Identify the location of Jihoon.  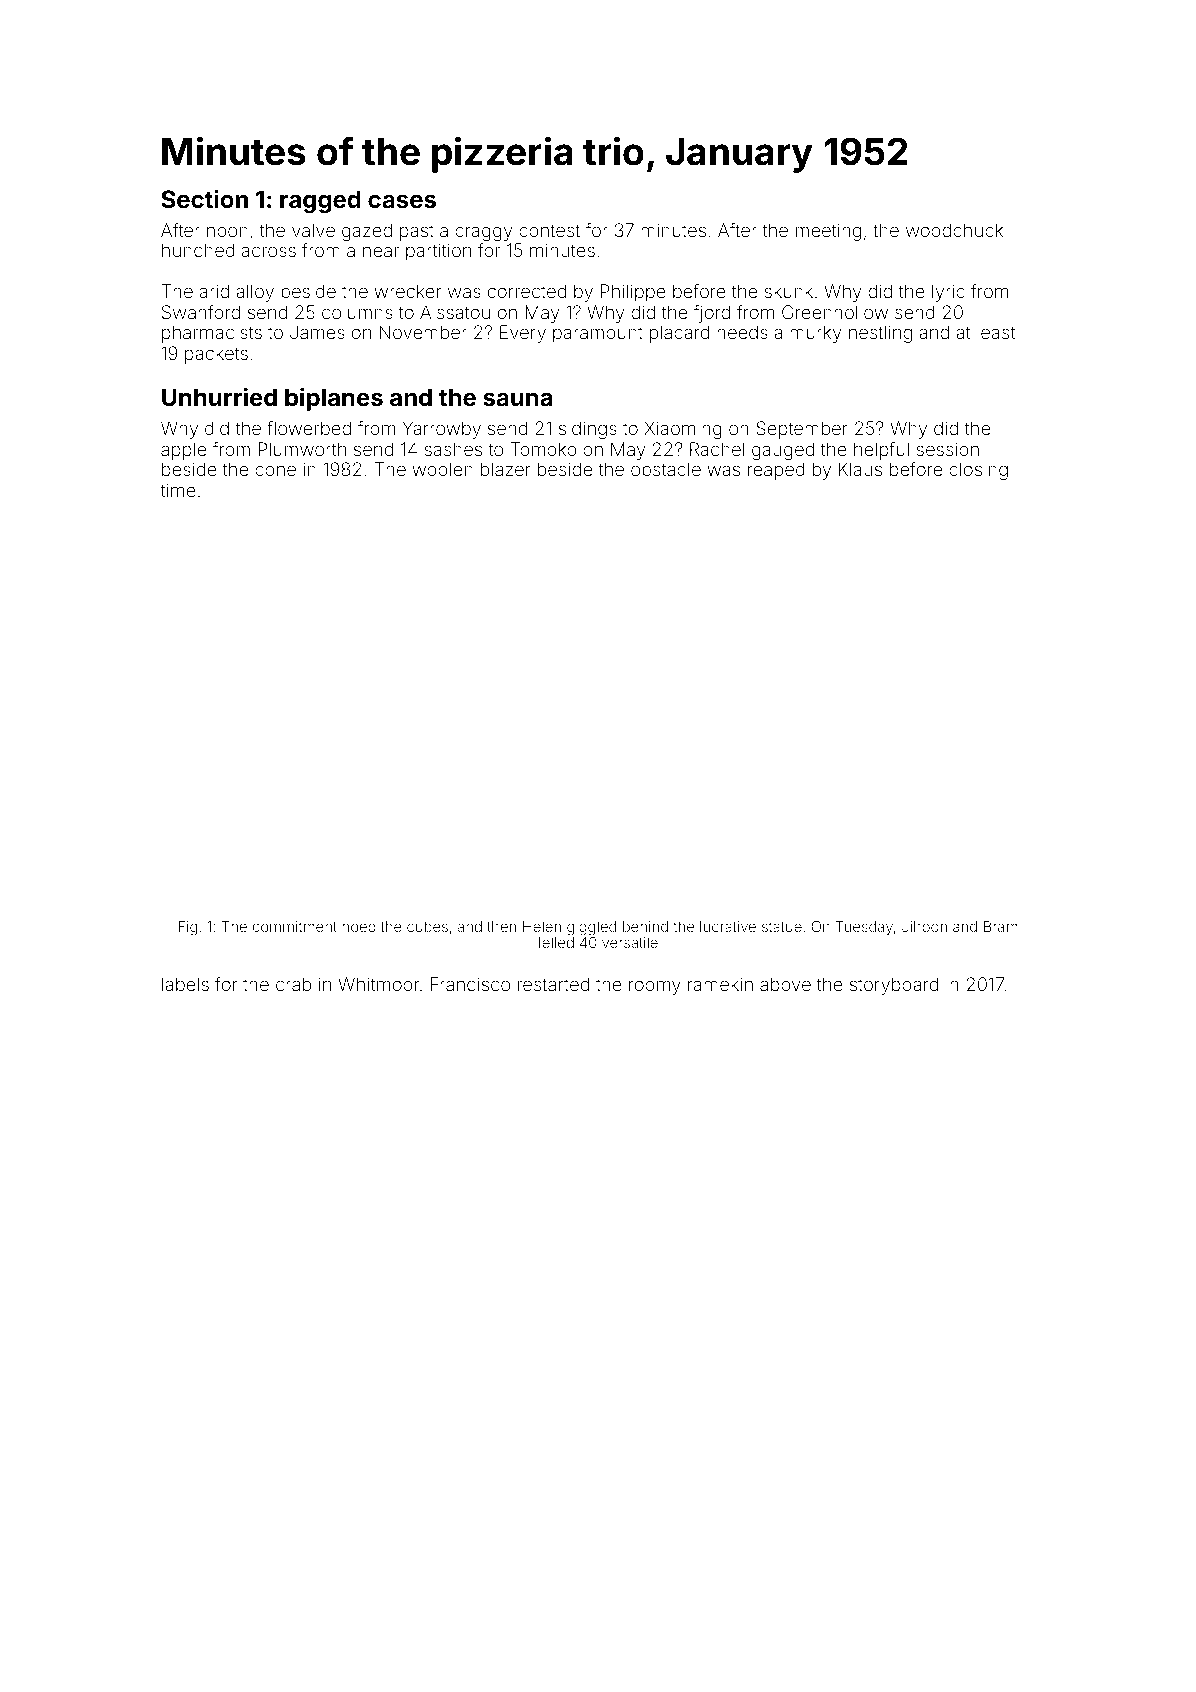
(924, 926).
